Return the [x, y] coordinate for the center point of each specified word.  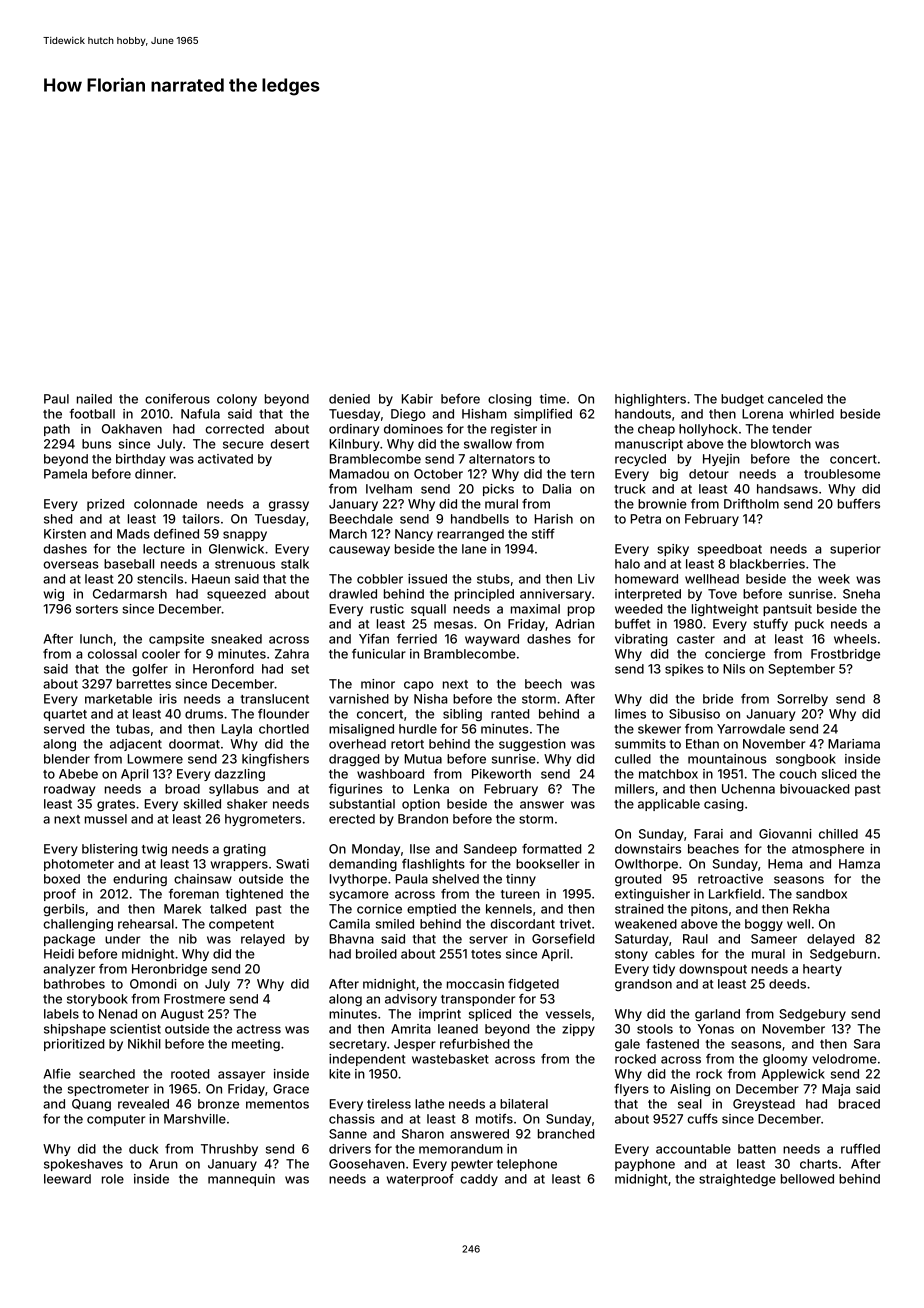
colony [237, 400]
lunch [96, 639]
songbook [806, 760]
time [553, 399]
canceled [795, 399]
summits [640, 744]
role [113, 1179]
